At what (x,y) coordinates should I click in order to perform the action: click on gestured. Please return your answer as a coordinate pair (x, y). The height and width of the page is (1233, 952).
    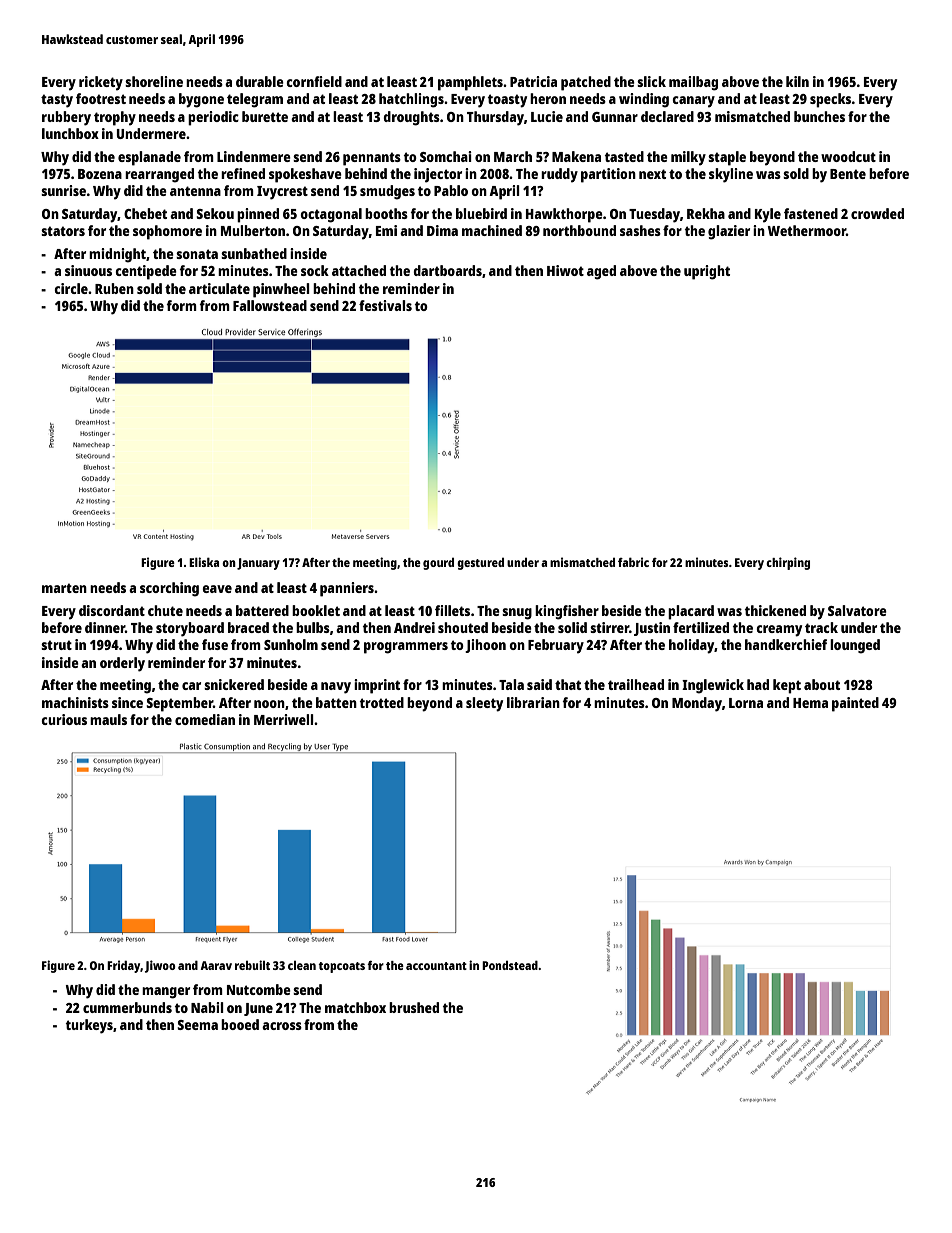
    Looking at the image, I should click on (480, 564).
